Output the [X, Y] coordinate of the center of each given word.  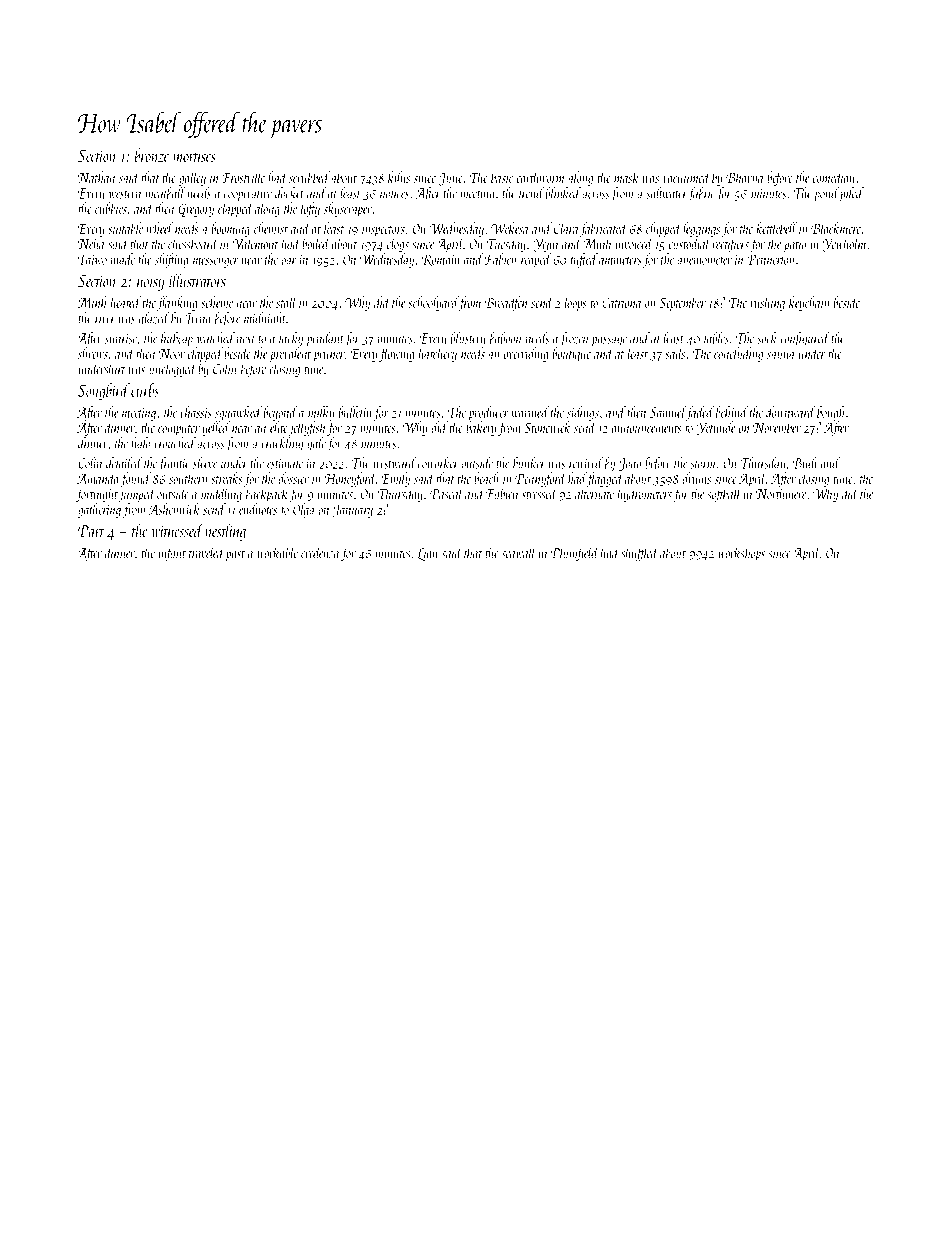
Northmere [781, 493]
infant [172, 554]
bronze [152, 155]
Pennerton [770, 259]
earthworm [540, 177]
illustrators [197, 280]
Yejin [545, 245]
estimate [285, 464]
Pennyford [541, 479]
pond [826, 194]
